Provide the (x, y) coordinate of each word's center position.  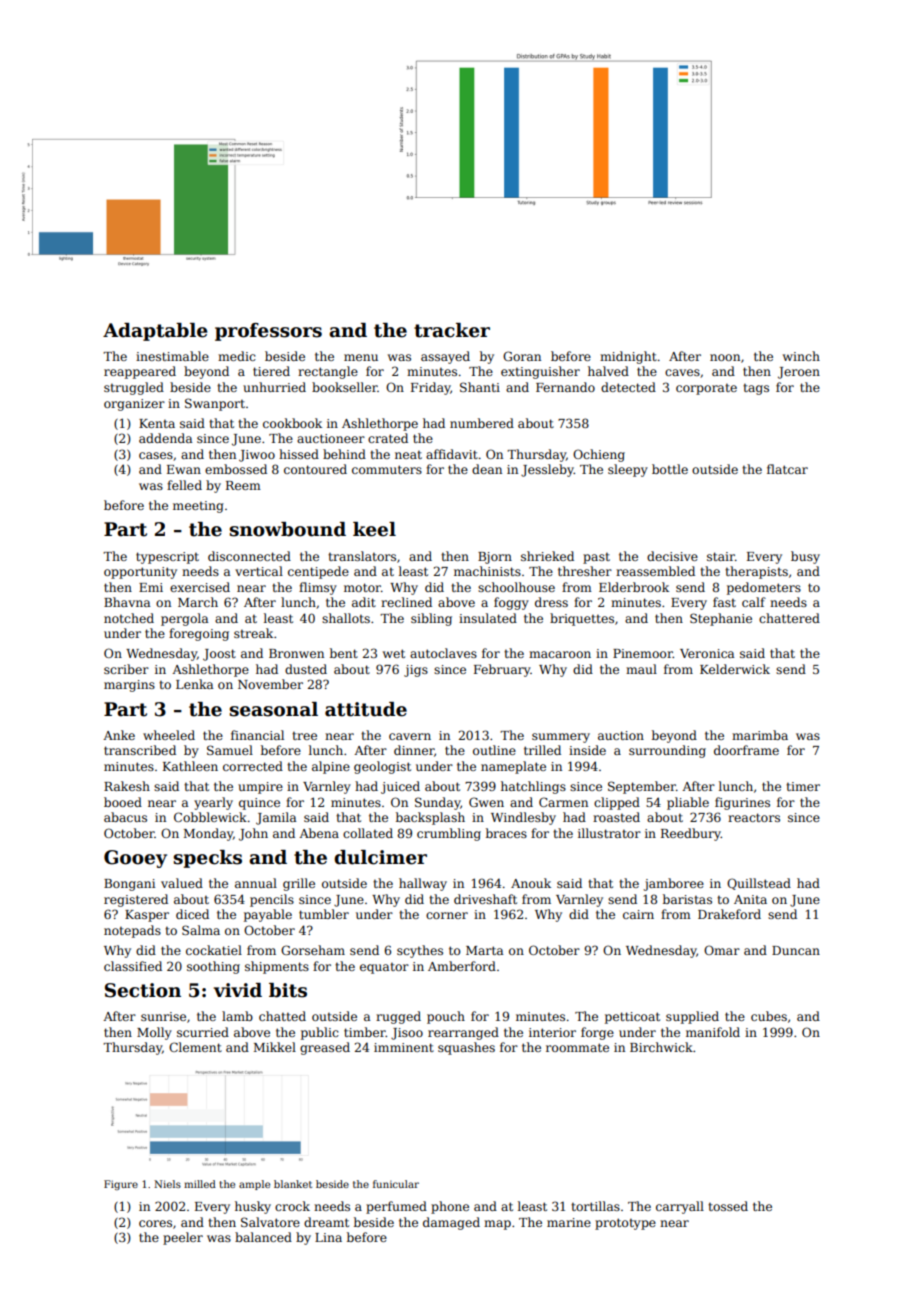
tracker (452, 330)
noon (725, 357)
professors (268, 332)
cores (155, 1223)
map (497, 1225)
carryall (680, 1207)
